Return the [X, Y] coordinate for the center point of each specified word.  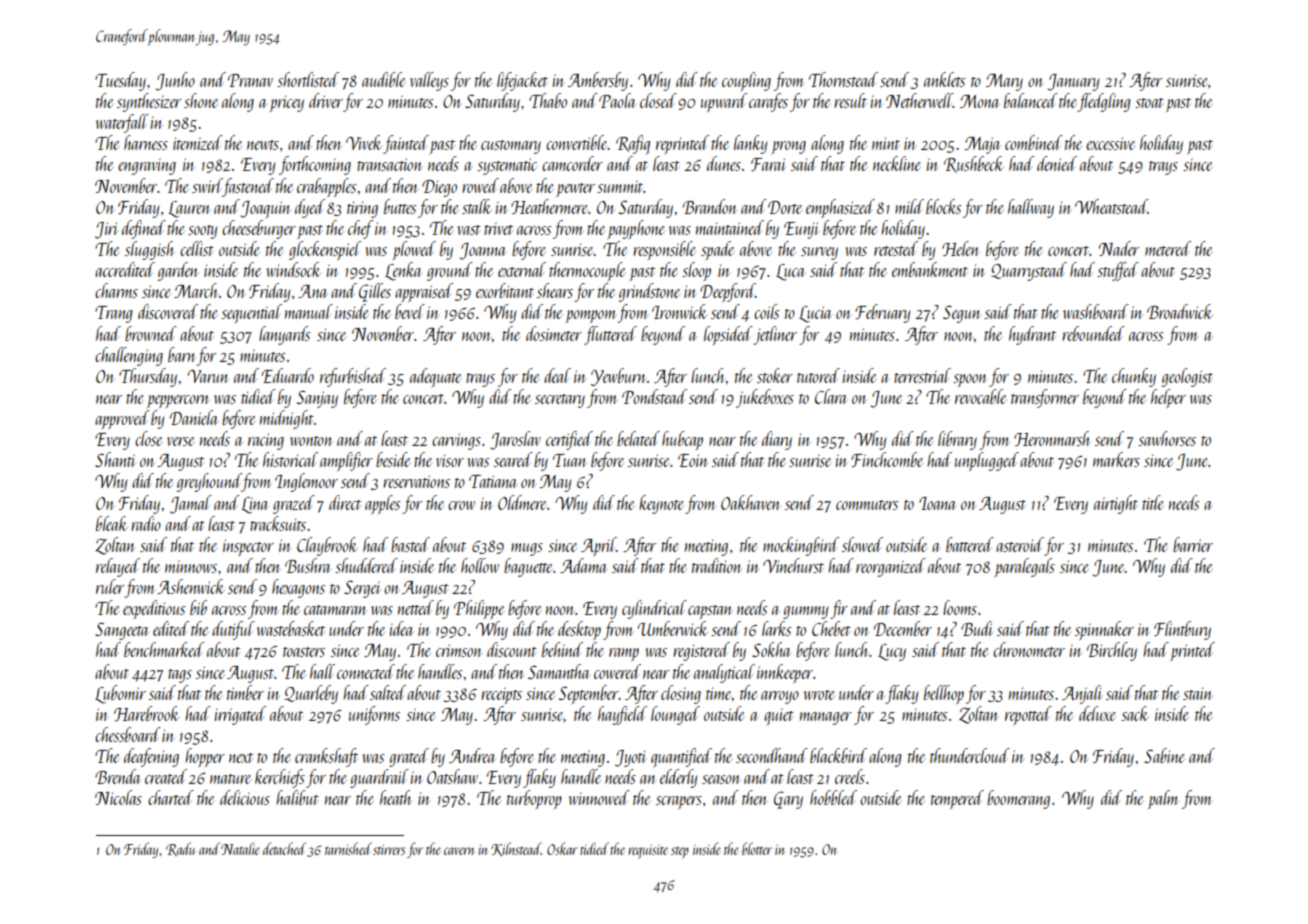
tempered [957, 799]
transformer [1045, 398]
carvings [456, 441]
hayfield [622, 715]
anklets [944, 79]
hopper [205, 757]
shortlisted [308, 79]
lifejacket [522, 81]
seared [513, 459]
